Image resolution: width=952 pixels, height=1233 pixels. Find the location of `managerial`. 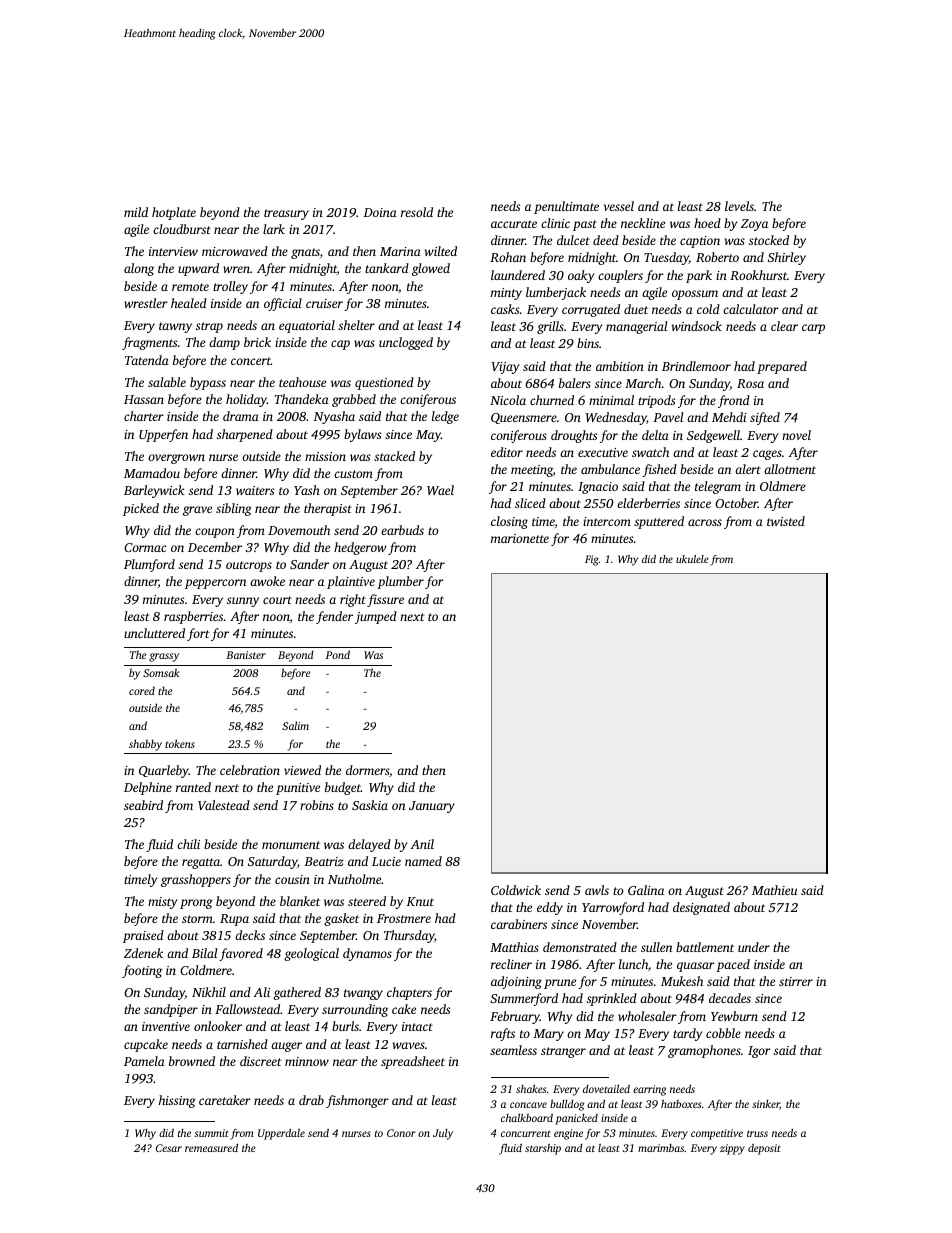

managerial is located at coordinates (637, 327).
